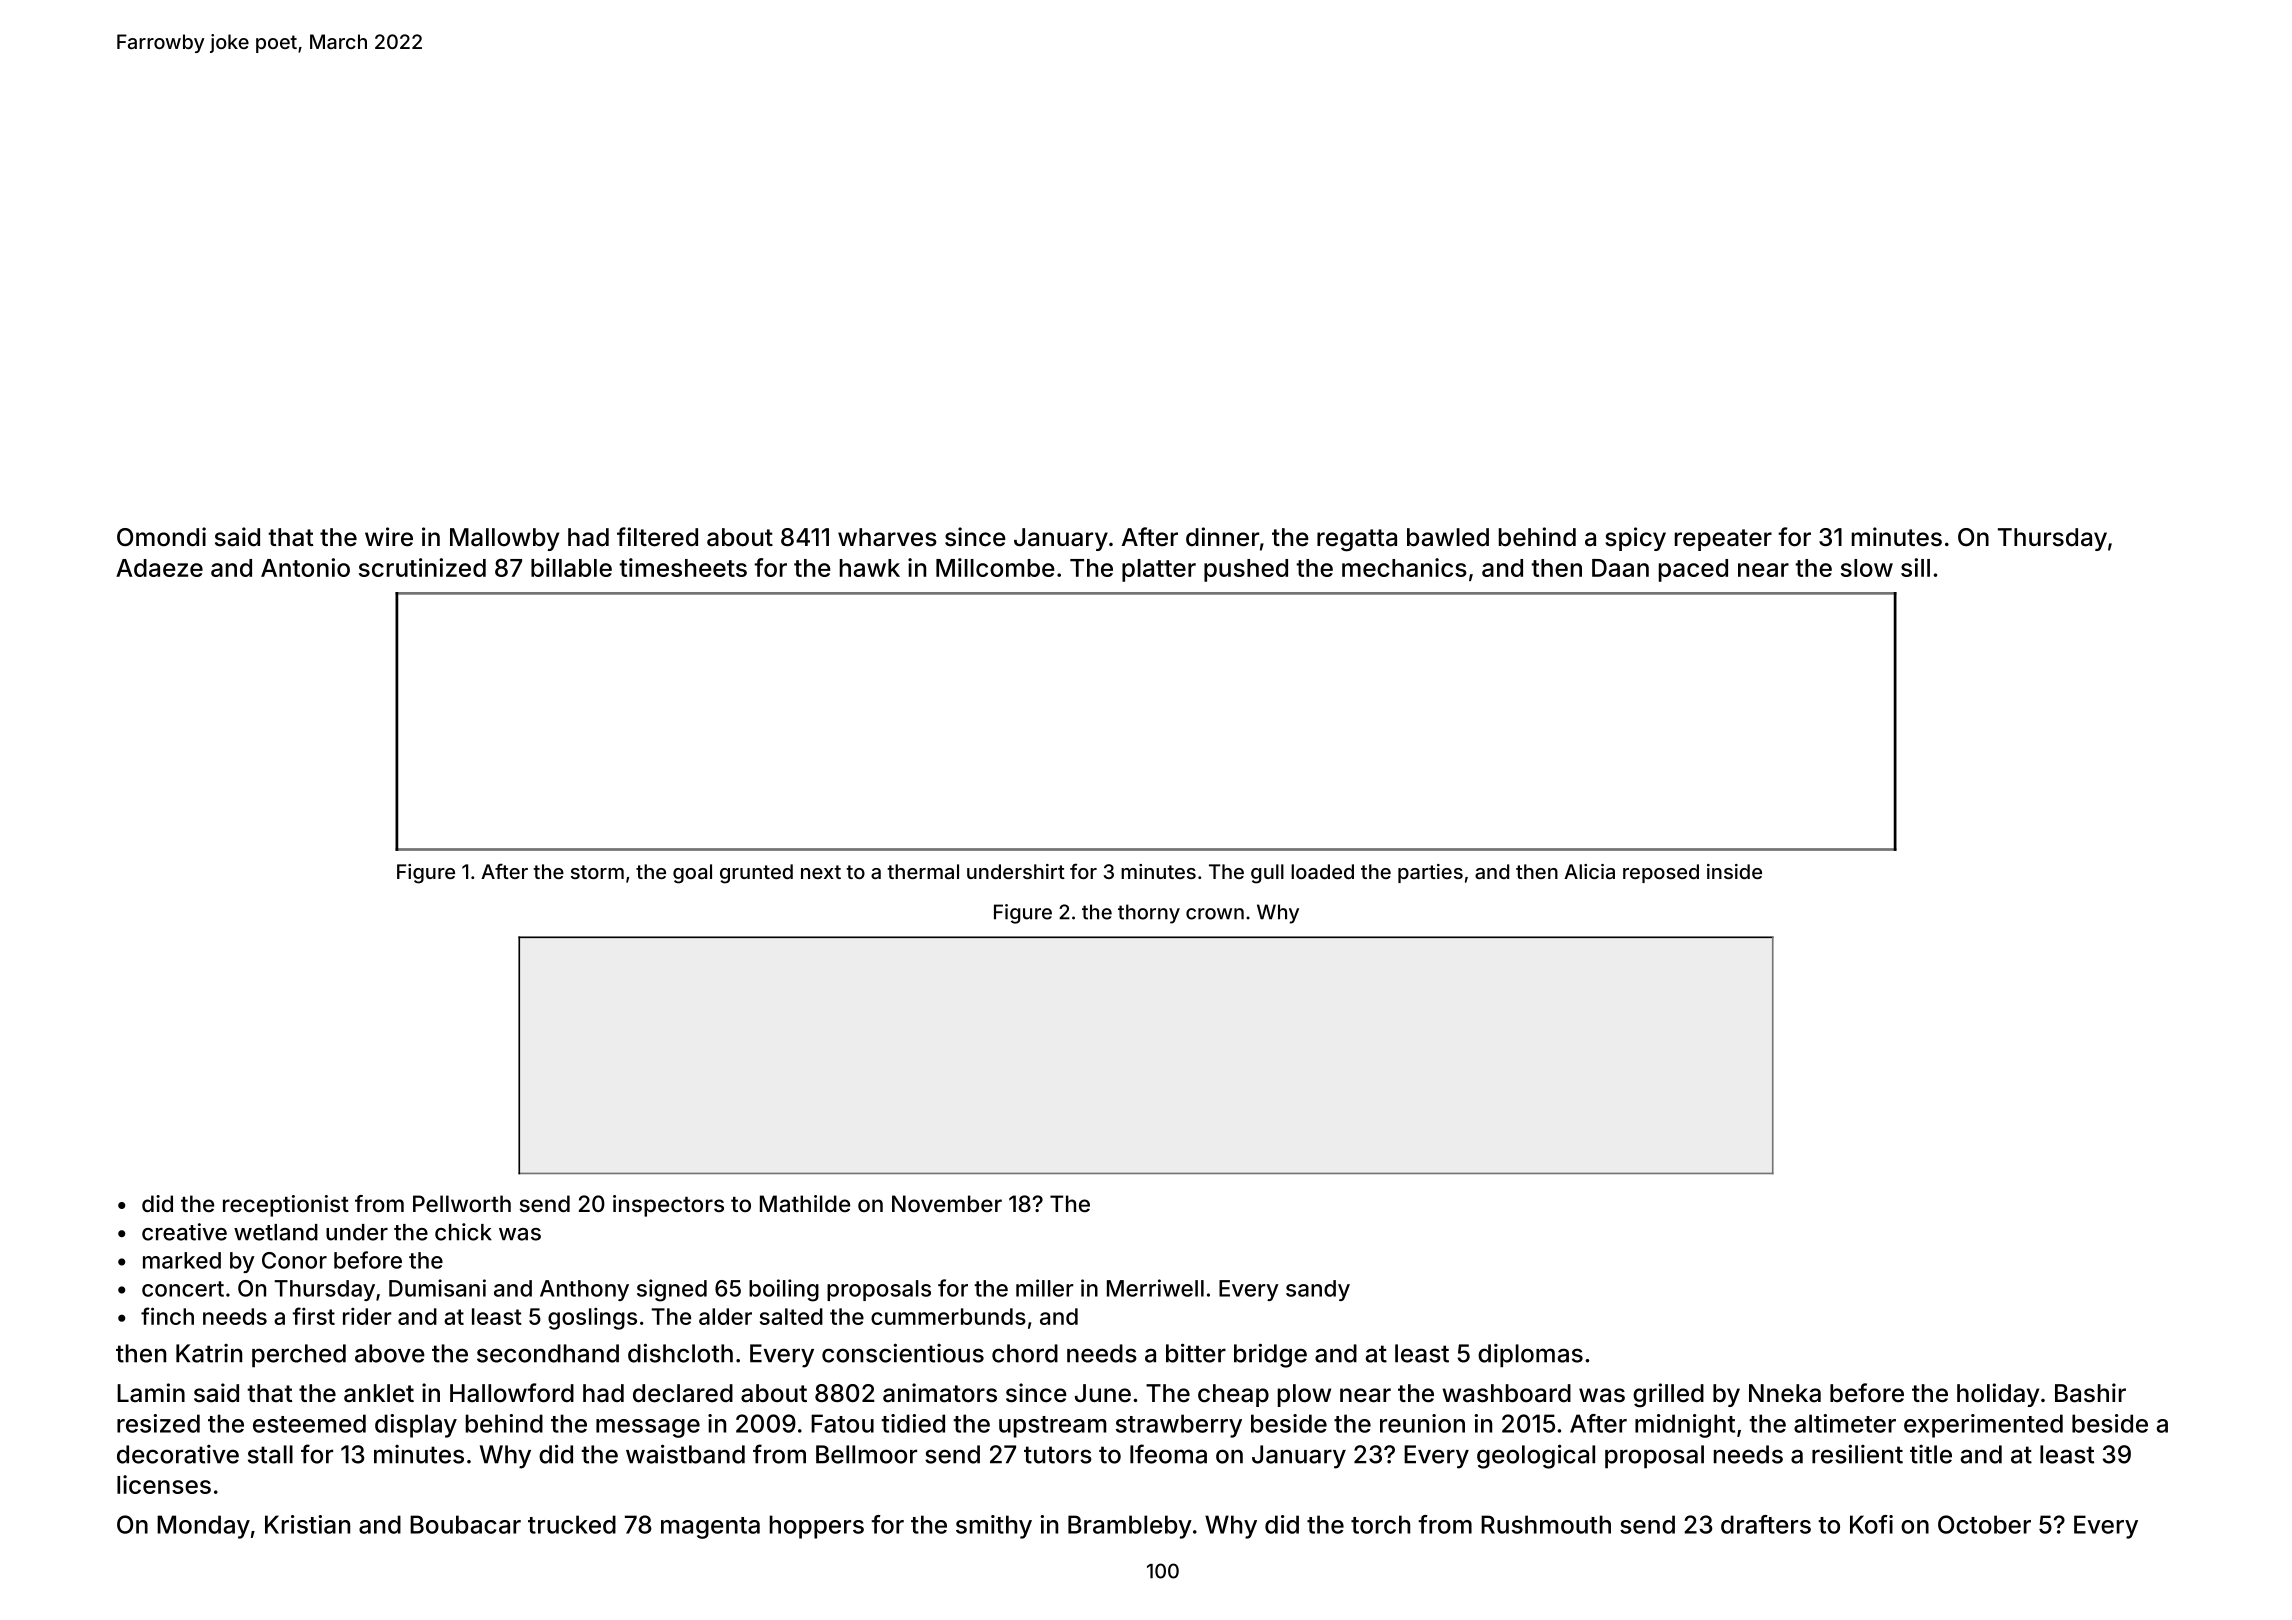 The width and height of the page is (2292, 1620). Describe the element at coordinates (1318, 1290) in the page. I see `sandy` at that location.
